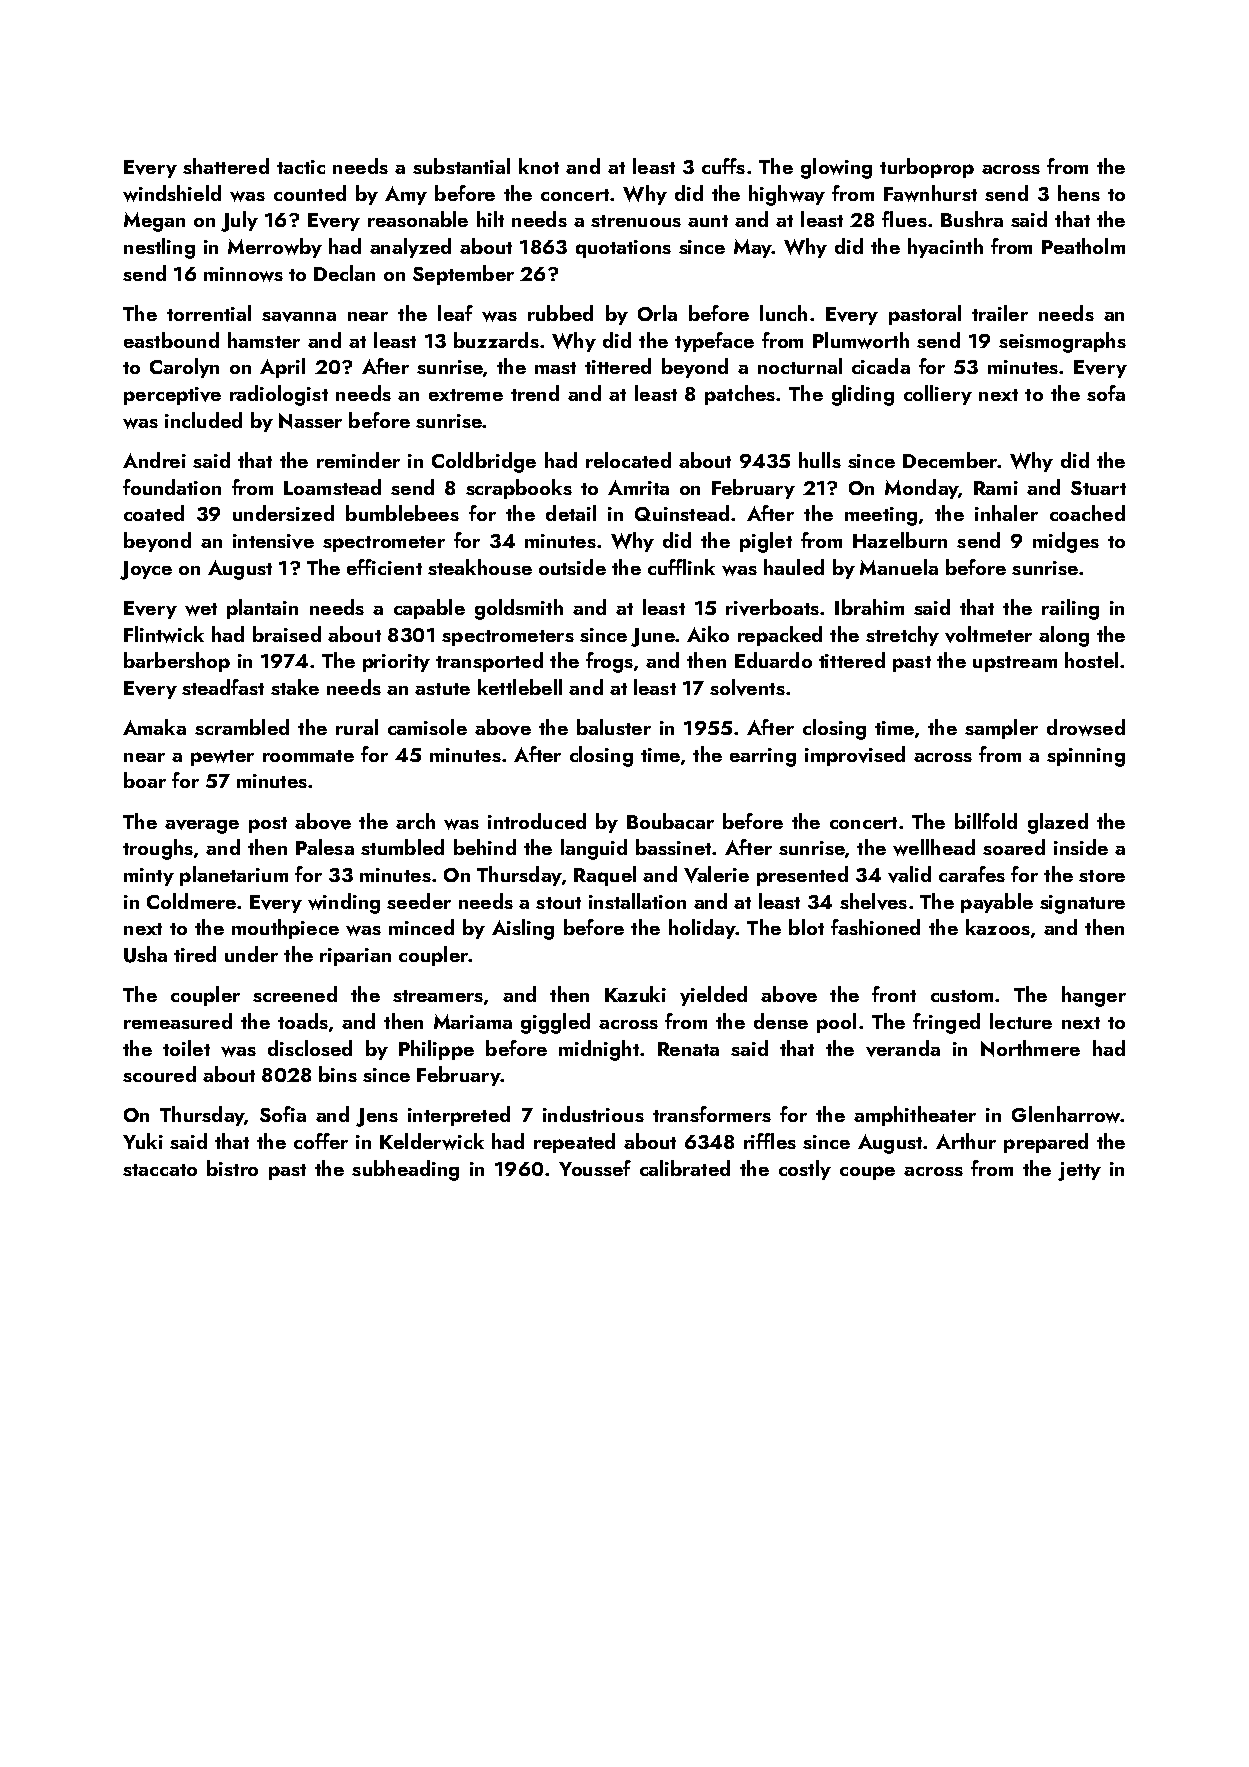  What do you see at coordinates (338, 1074) in the document?
I see `bins` at bounding box center [338, 1074].
